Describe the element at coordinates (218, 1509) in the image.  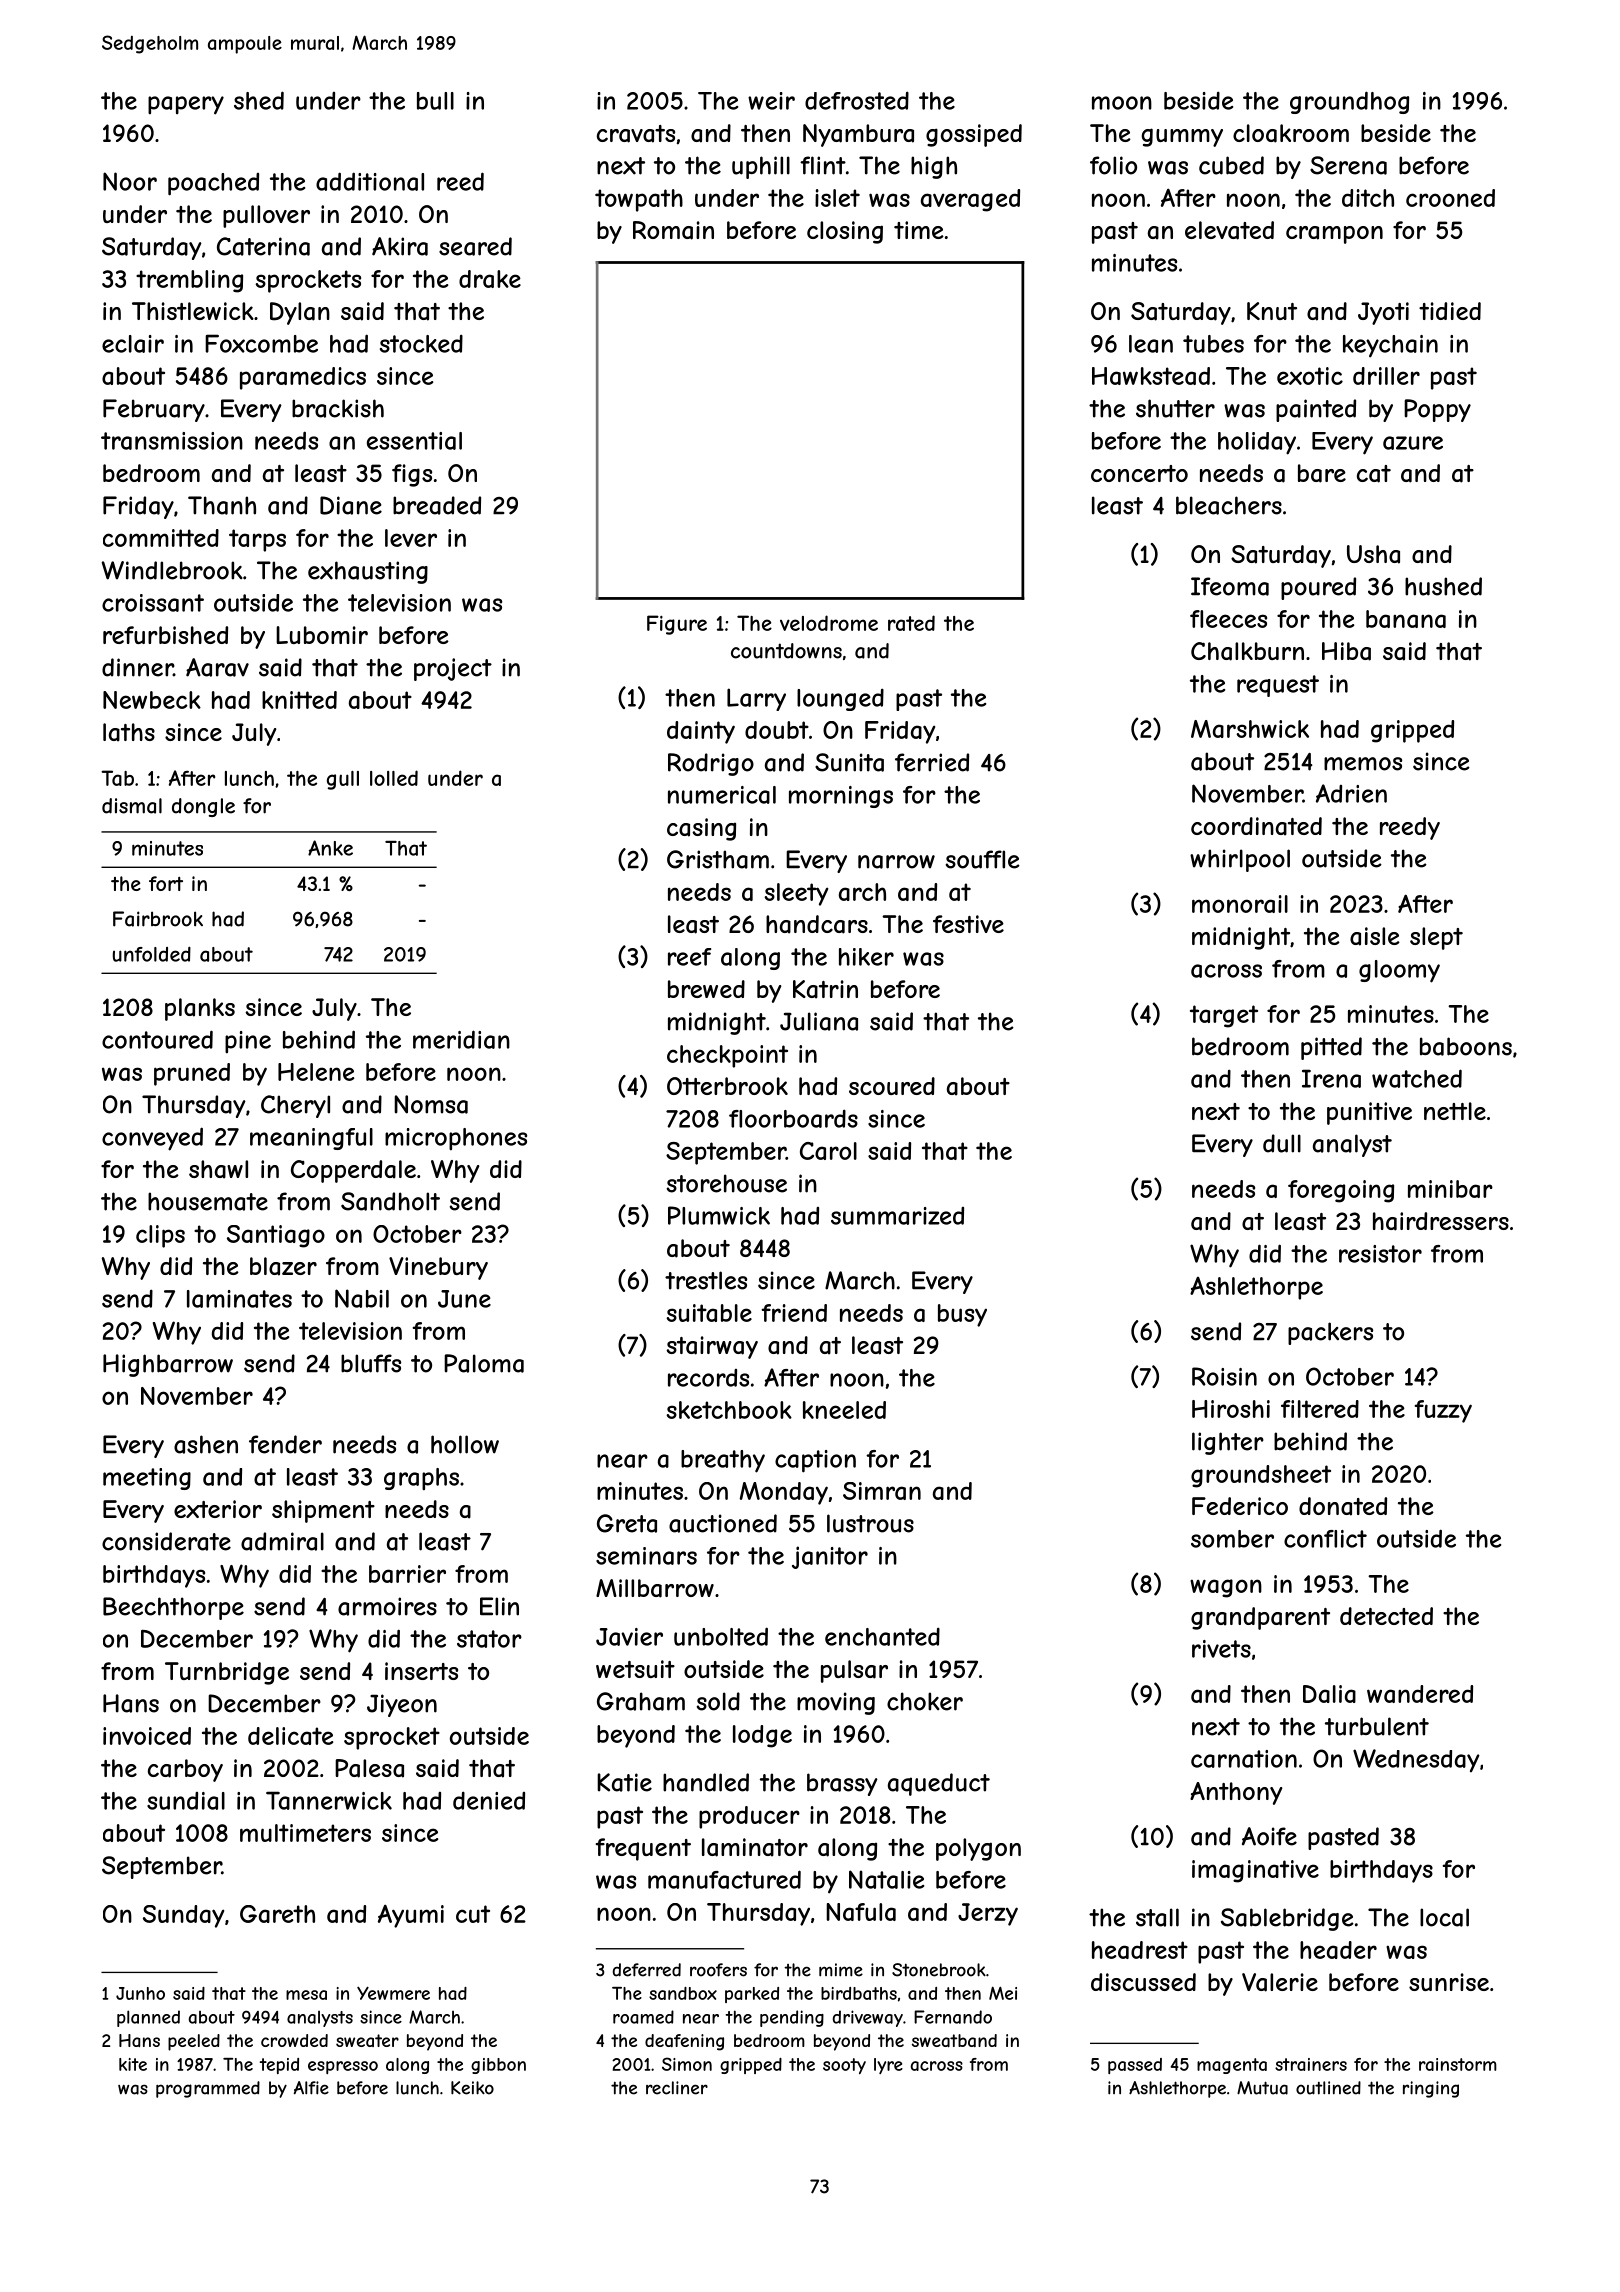
I see `exterior` at that location.
